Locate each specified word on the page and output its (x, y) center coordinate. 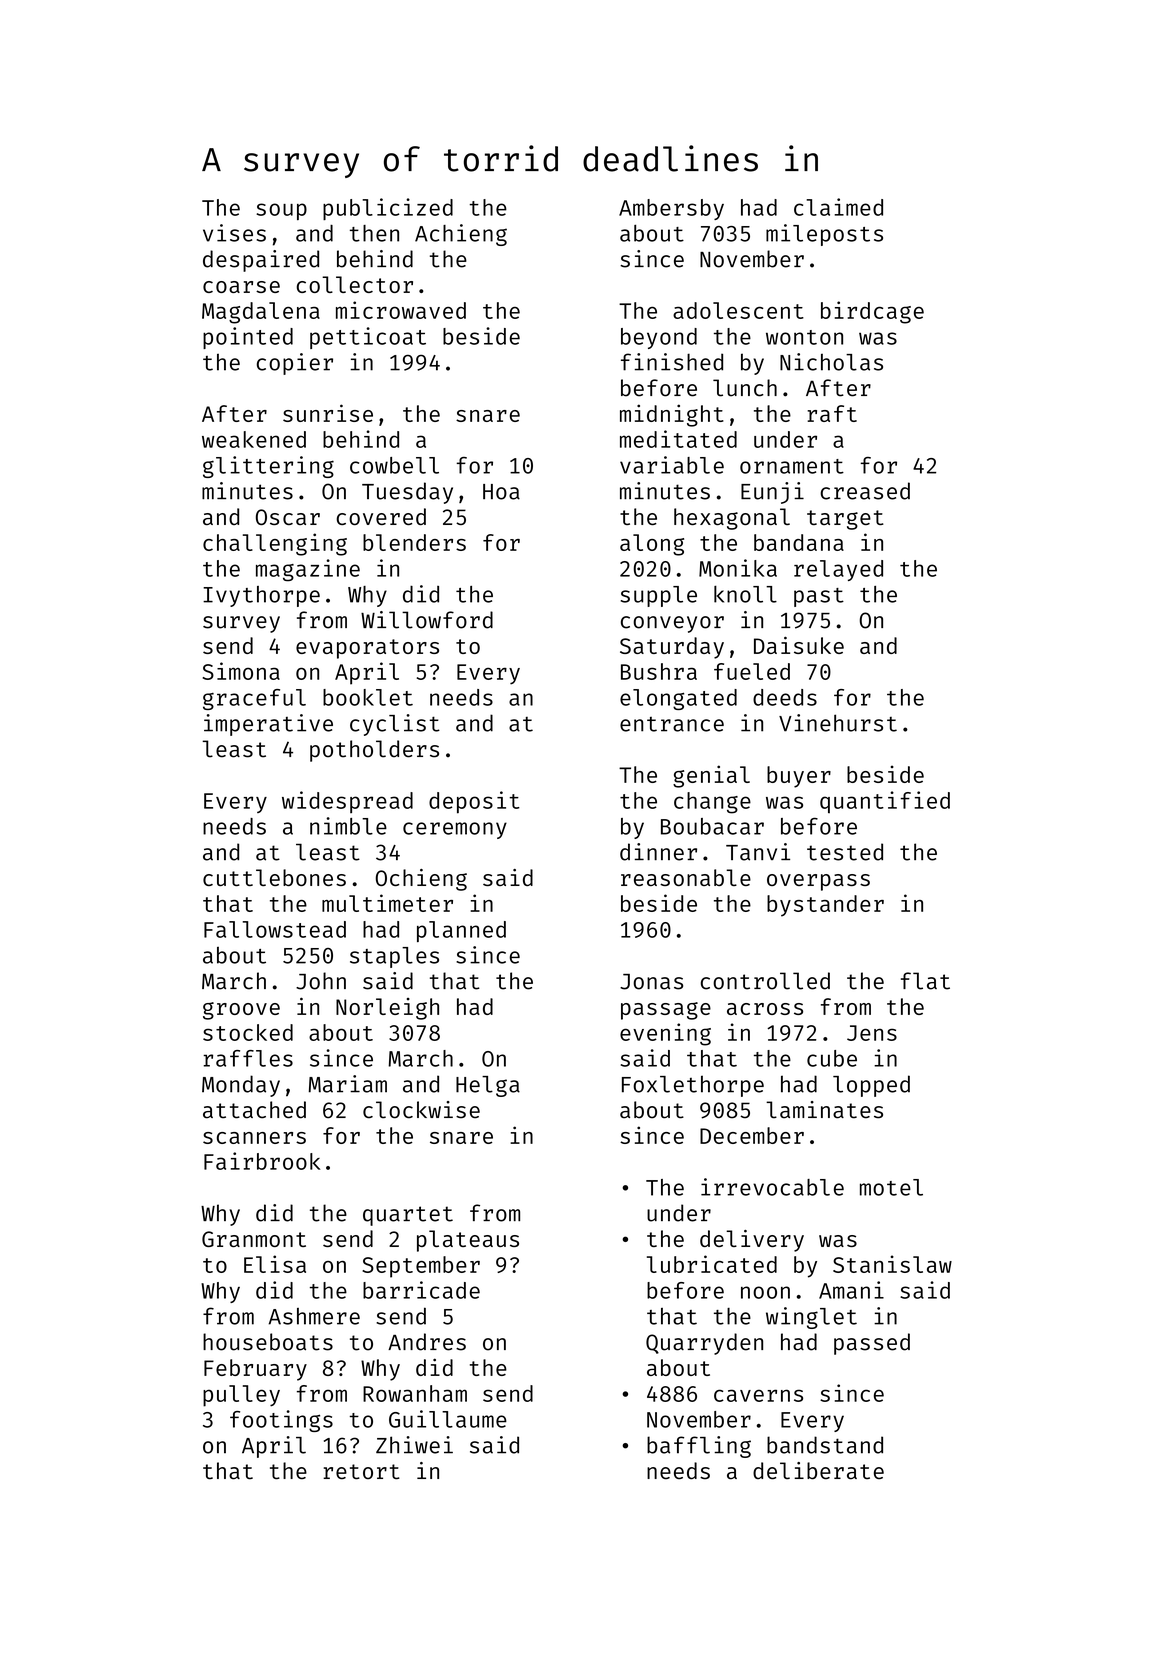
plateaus (468, 1241)
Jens (872, 1033)
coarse (241, 287)
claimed (838, 207)
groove (241, 1011)
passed (872, 1344)
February (255, 1370)
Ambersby (671, 209)
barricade (421, 1290)
